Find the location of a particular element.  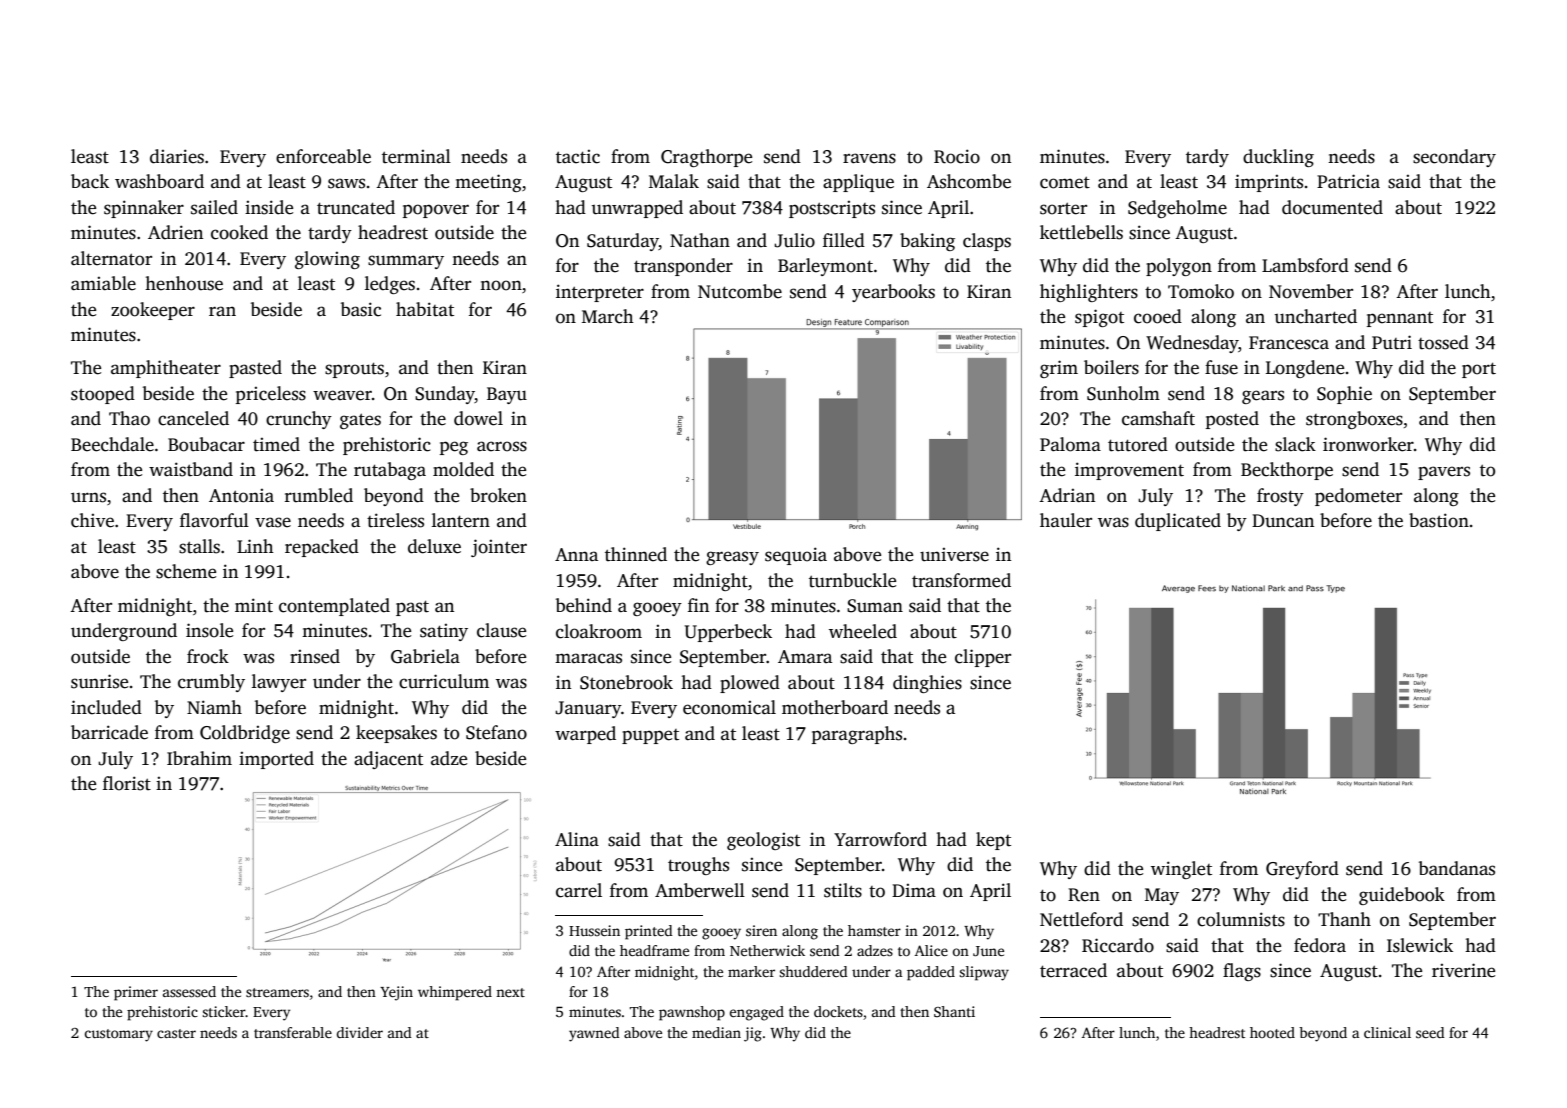

stooped is located at coordinates (103, 395).
